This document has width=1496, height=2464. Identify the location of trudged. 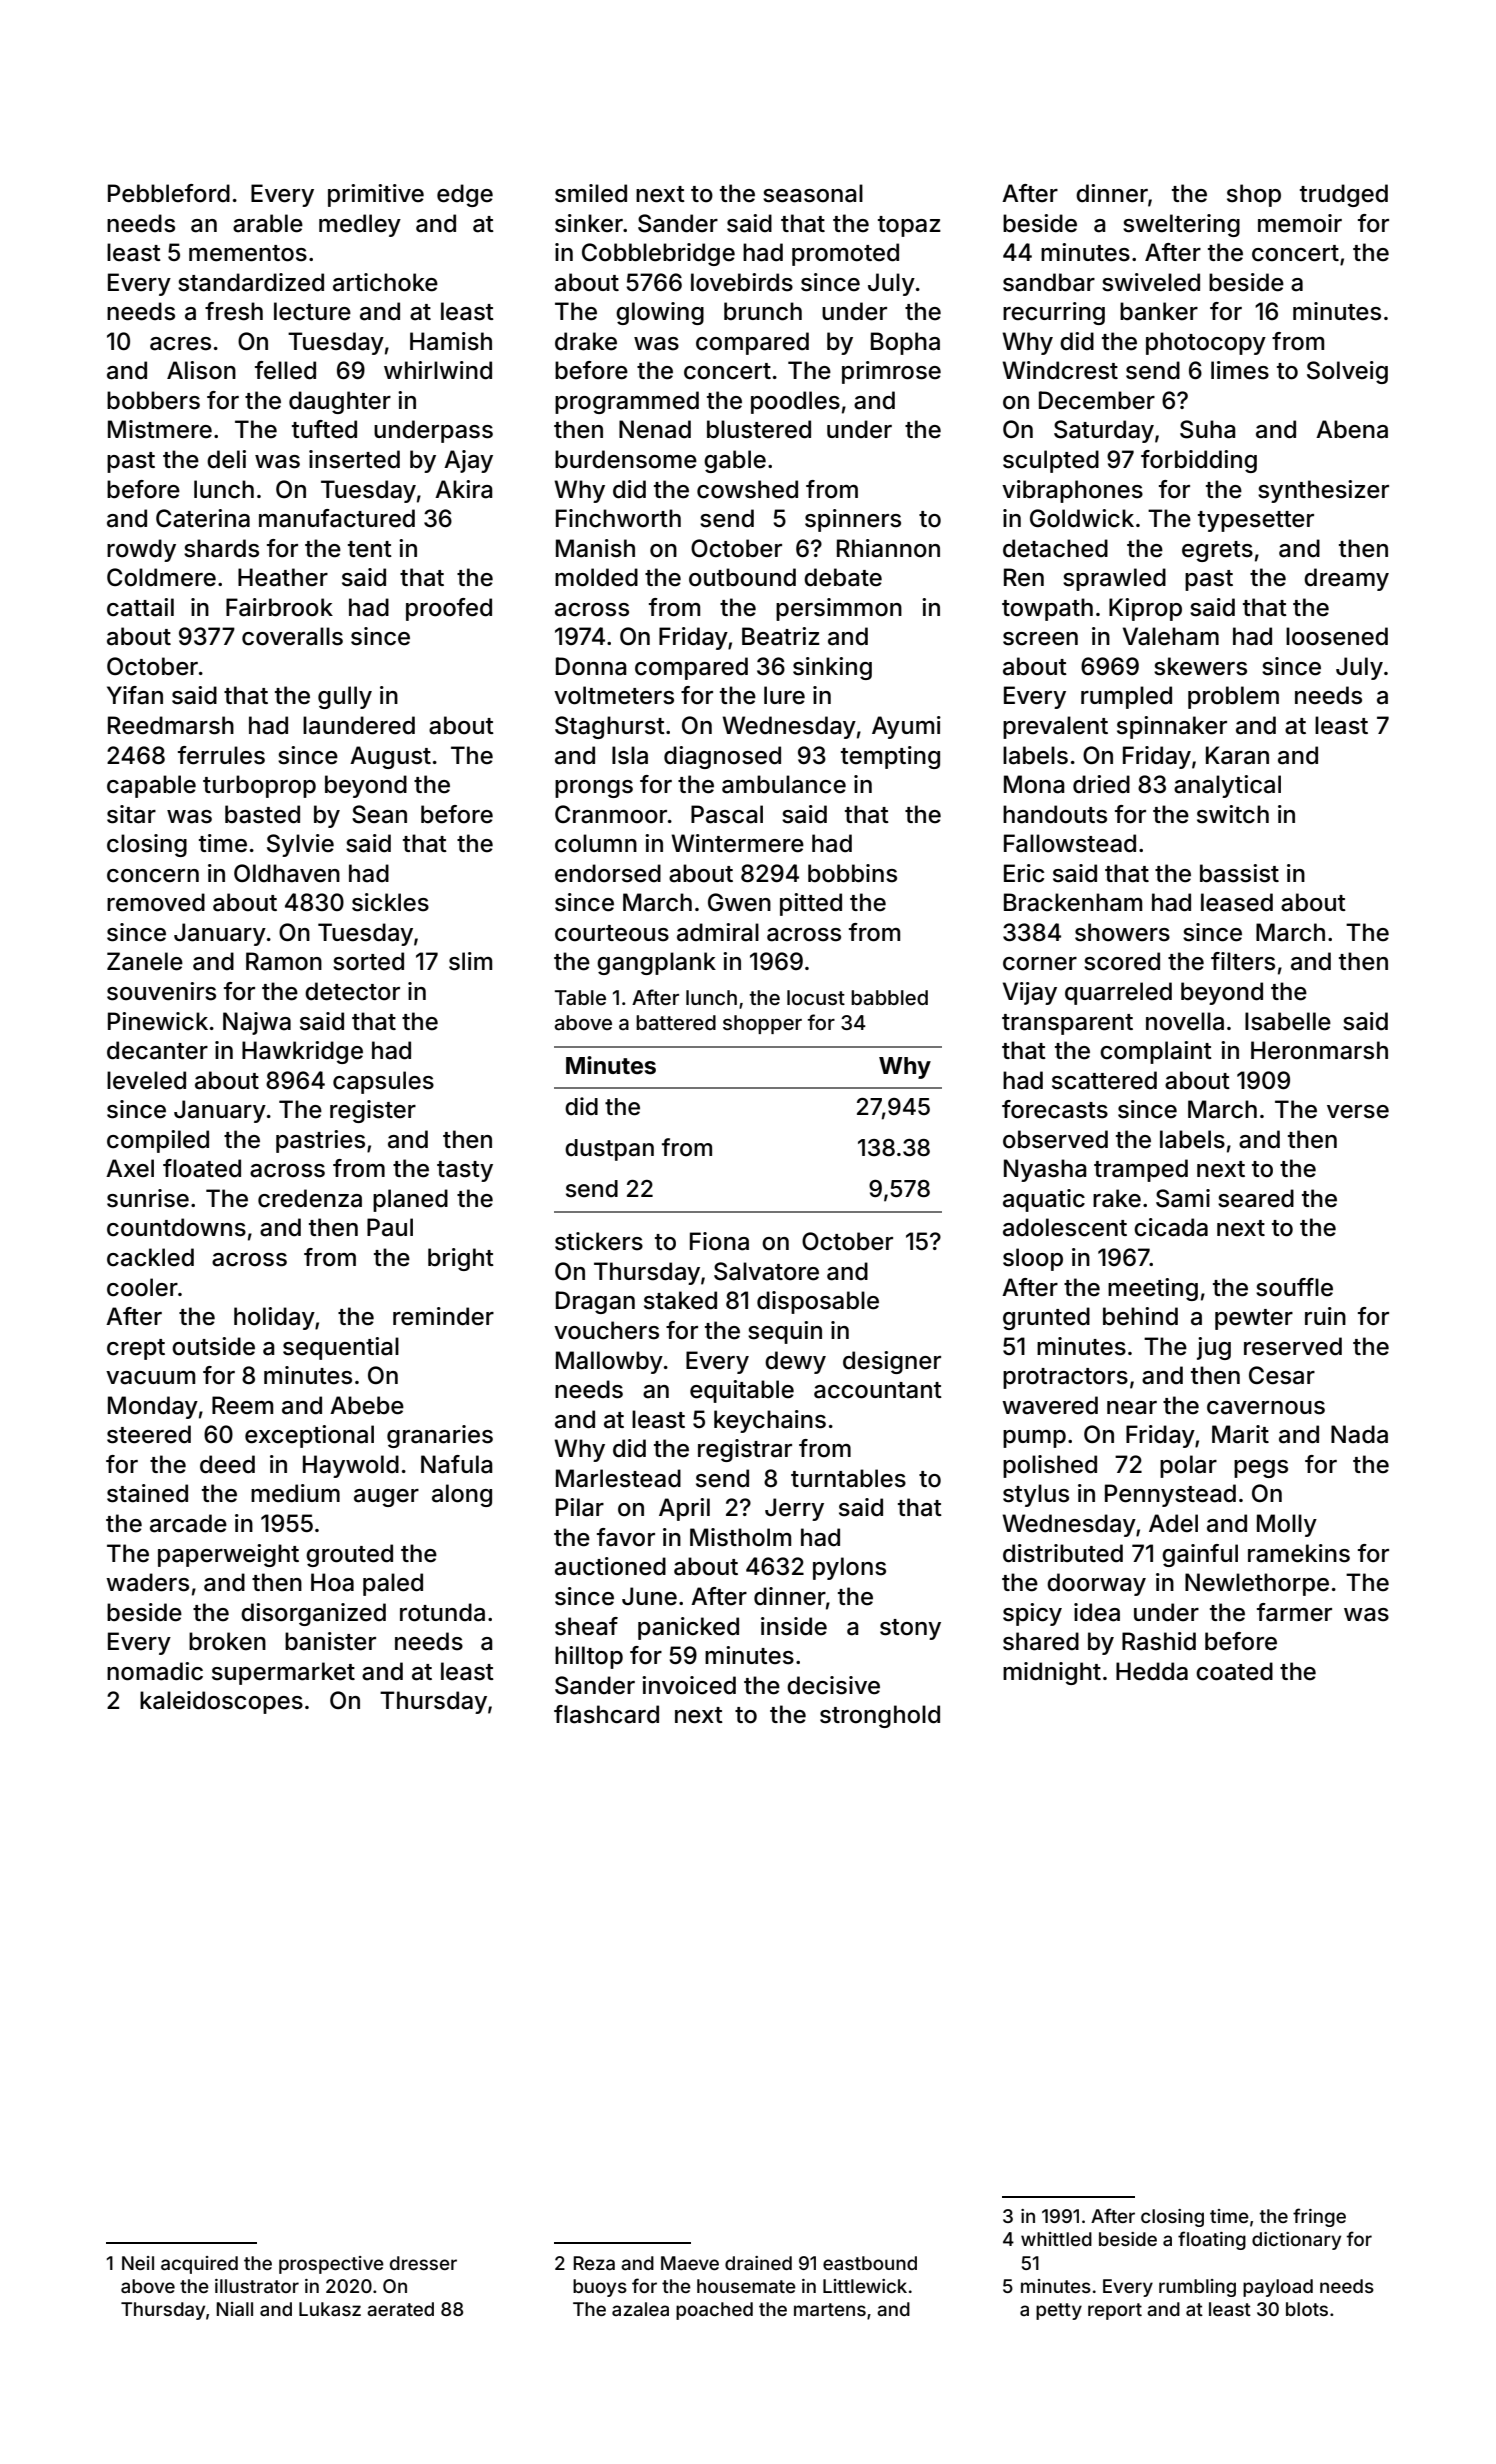
(1344, 195).
